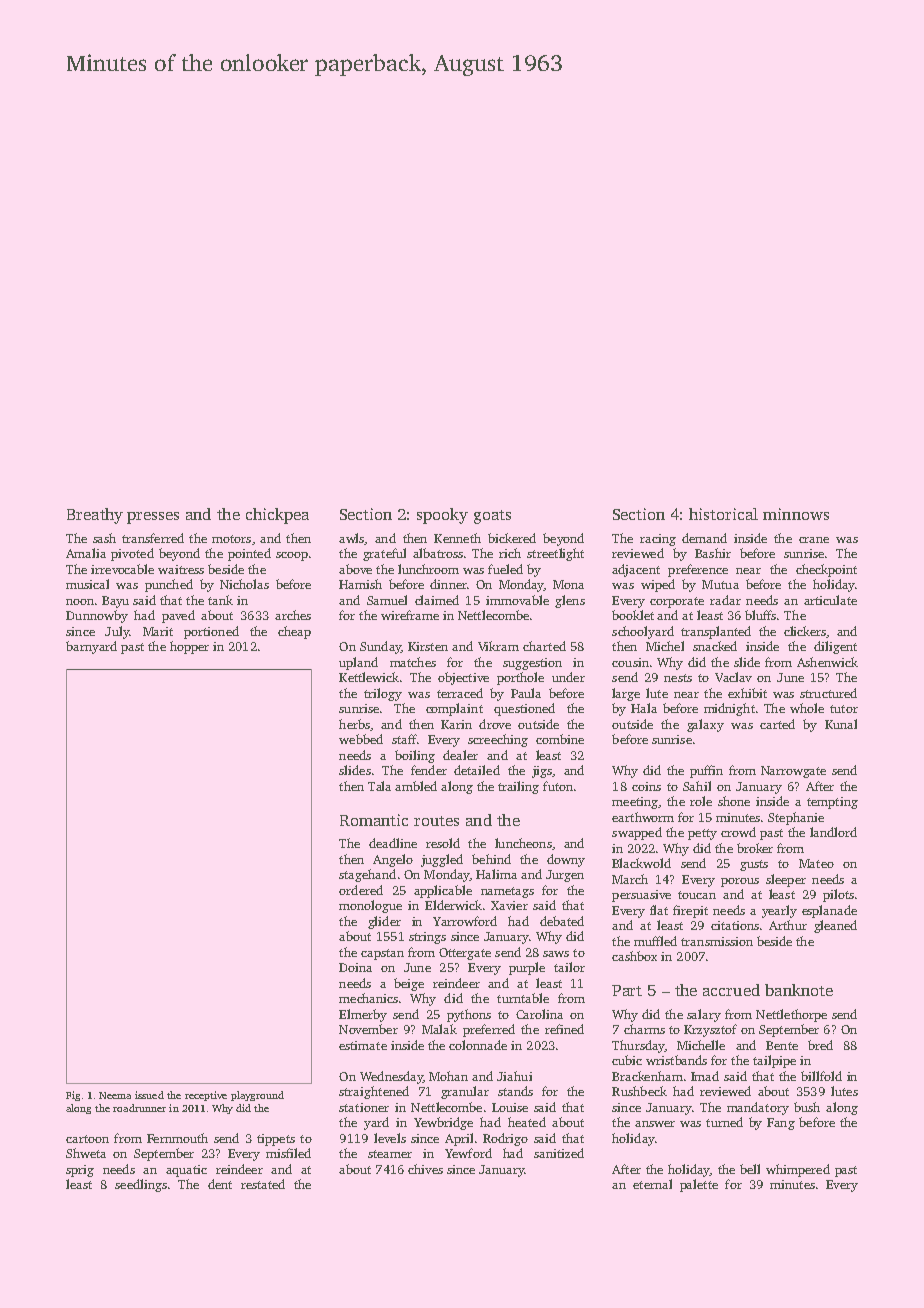 The width and height of the image is (924, 1308). Describe the element at coordinates (723, 514) in the image. I see `historical` at that location.
